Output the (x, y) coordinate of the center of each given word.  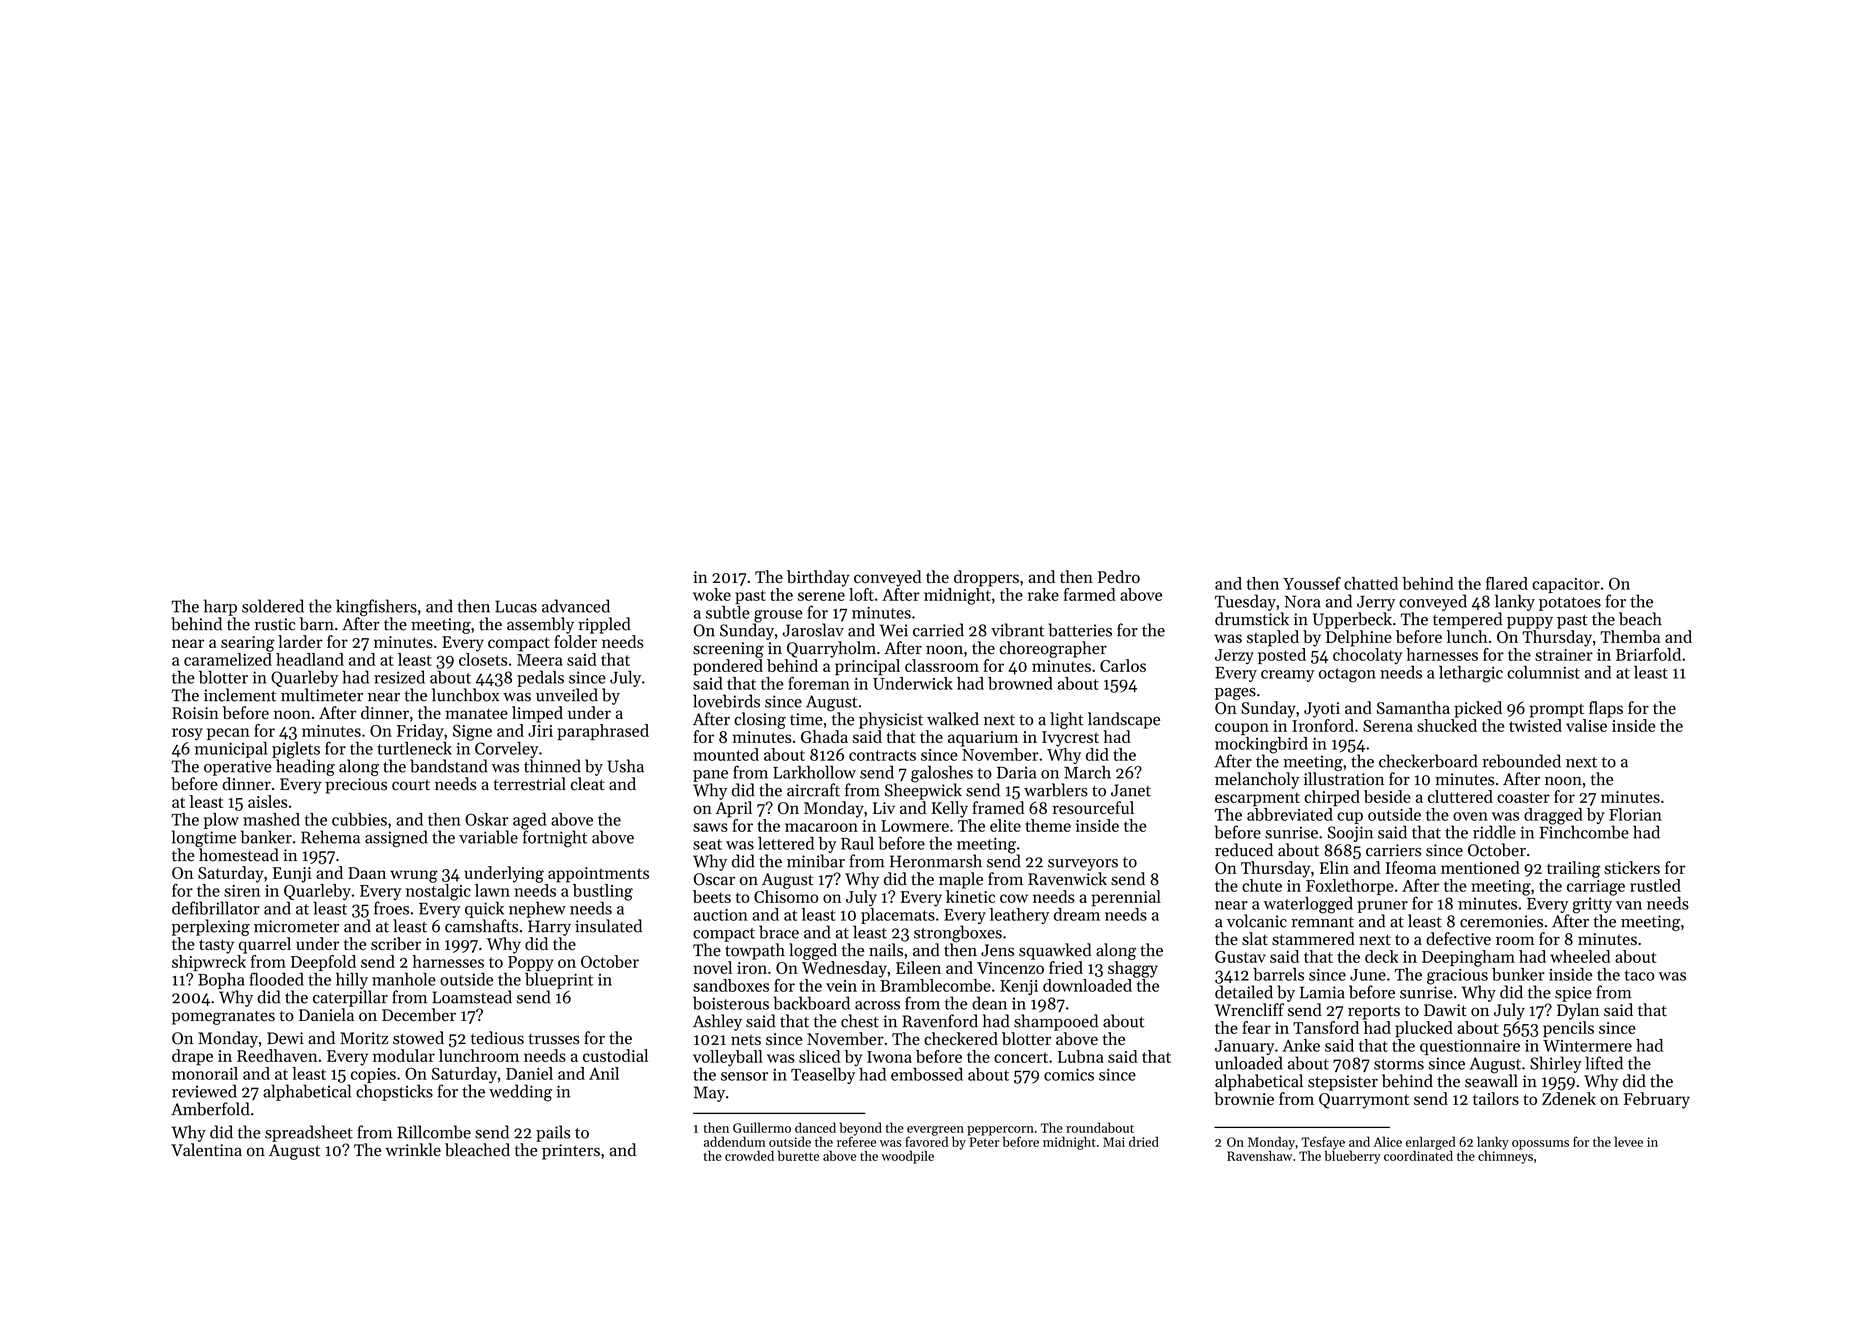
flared (1507, 583)
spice (1573, 994)
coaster (1523, 797)
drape (192, 1057)
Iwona (889, 1057)
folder (575, 641)
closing (760, 720)
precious (356, 786)
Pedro (1119, 576)
